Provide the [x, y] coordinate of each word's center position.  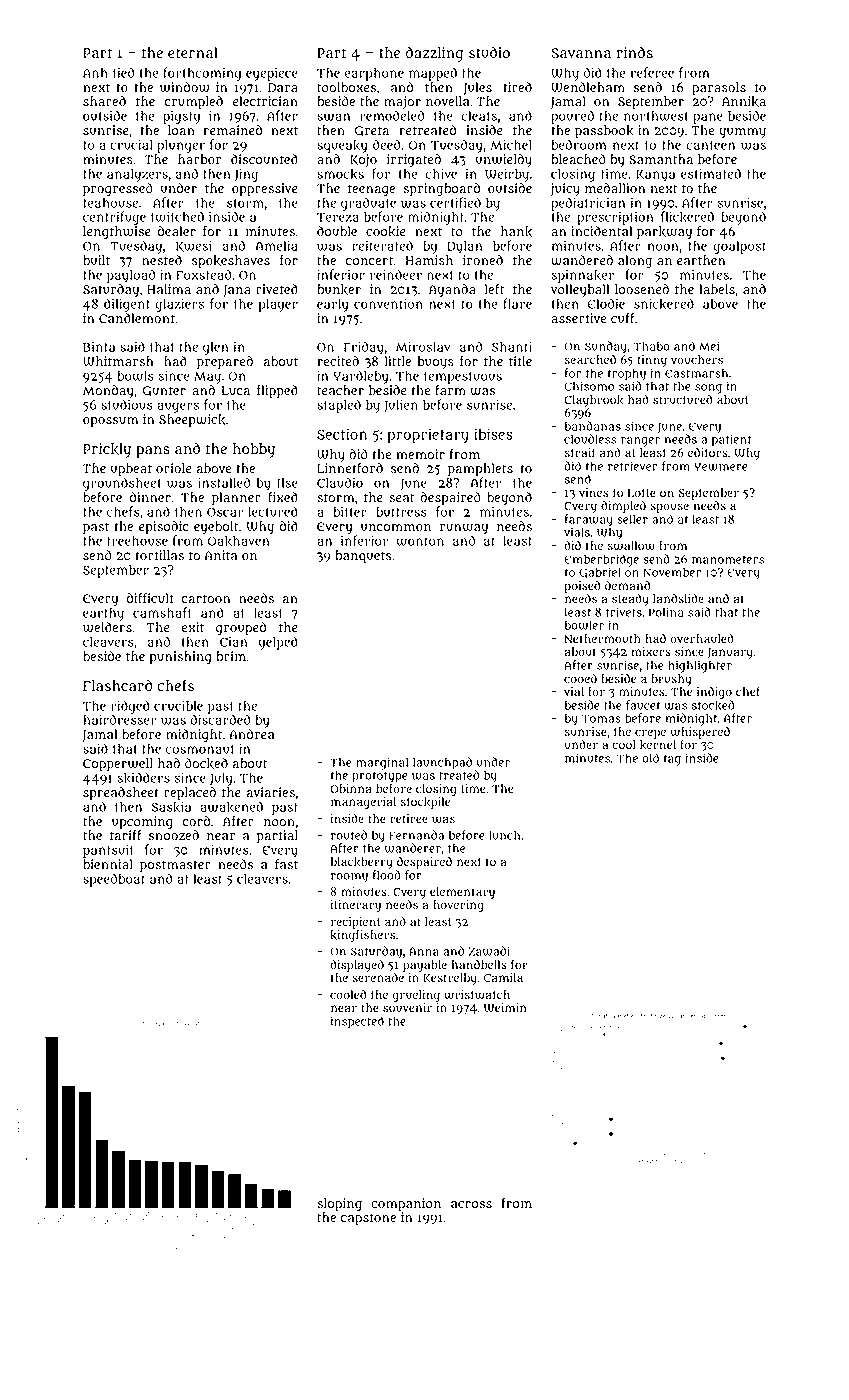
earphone [374, 74]
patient [732, 440]
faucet [643, 705]
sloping [339, 1205]
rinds [635, 53]
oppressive [265, 190]
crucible [178, 705]
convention [388, 304]
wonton [420, 541]
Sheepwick [192, 420]
